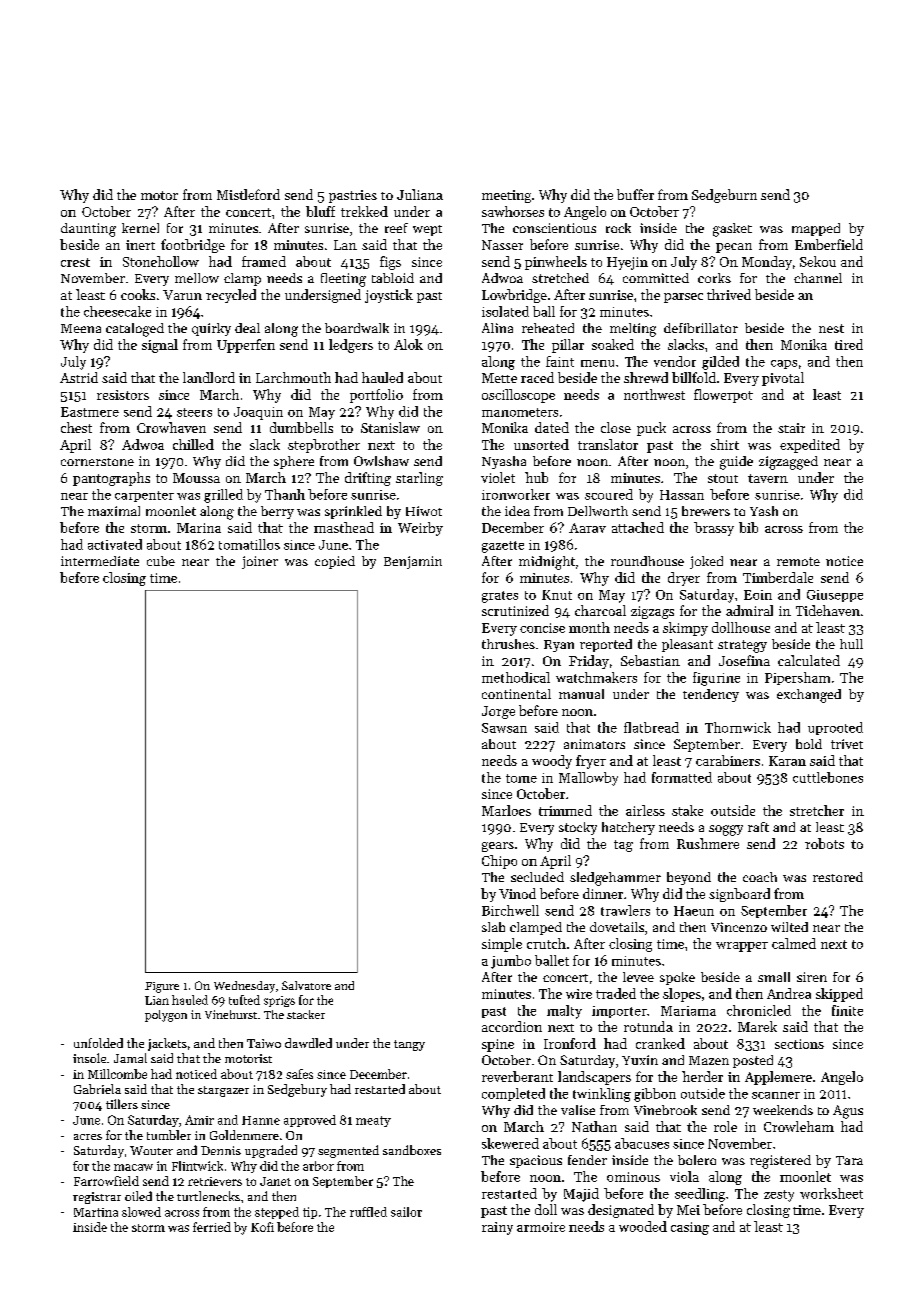  What do you see at coordinates (652, 612) in the screenshot?
I see `zigzags` at bounding box center [652, 612].
